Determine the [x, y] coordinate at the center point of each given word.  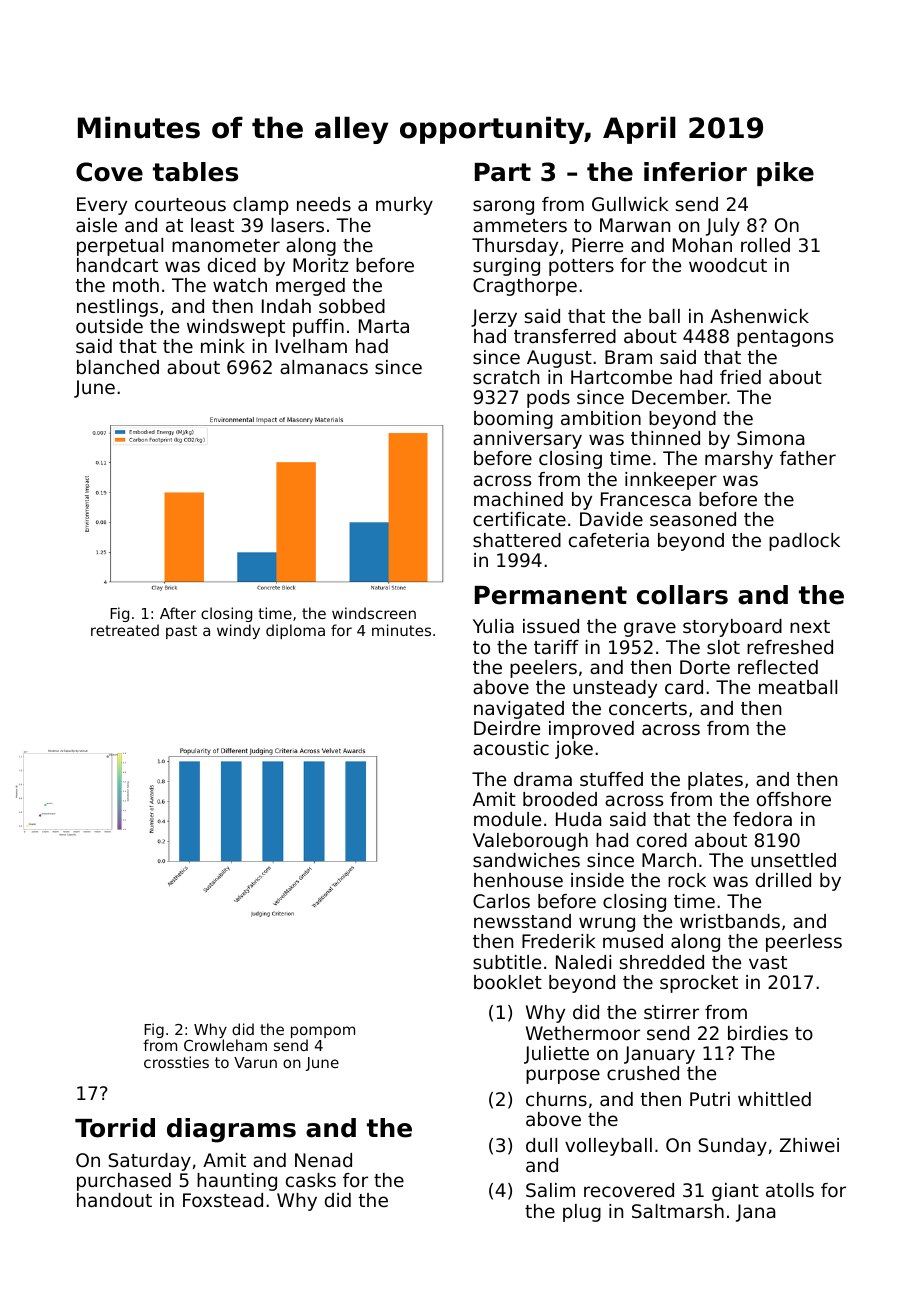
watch [240, 285]
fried [740, 377]
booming [513, 420]
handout [114, 1200]
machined [518, 499]
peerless [804, 943]
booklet [508, 982]
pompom [323, 1032]
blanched [118, 367]
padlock [804, 542]
